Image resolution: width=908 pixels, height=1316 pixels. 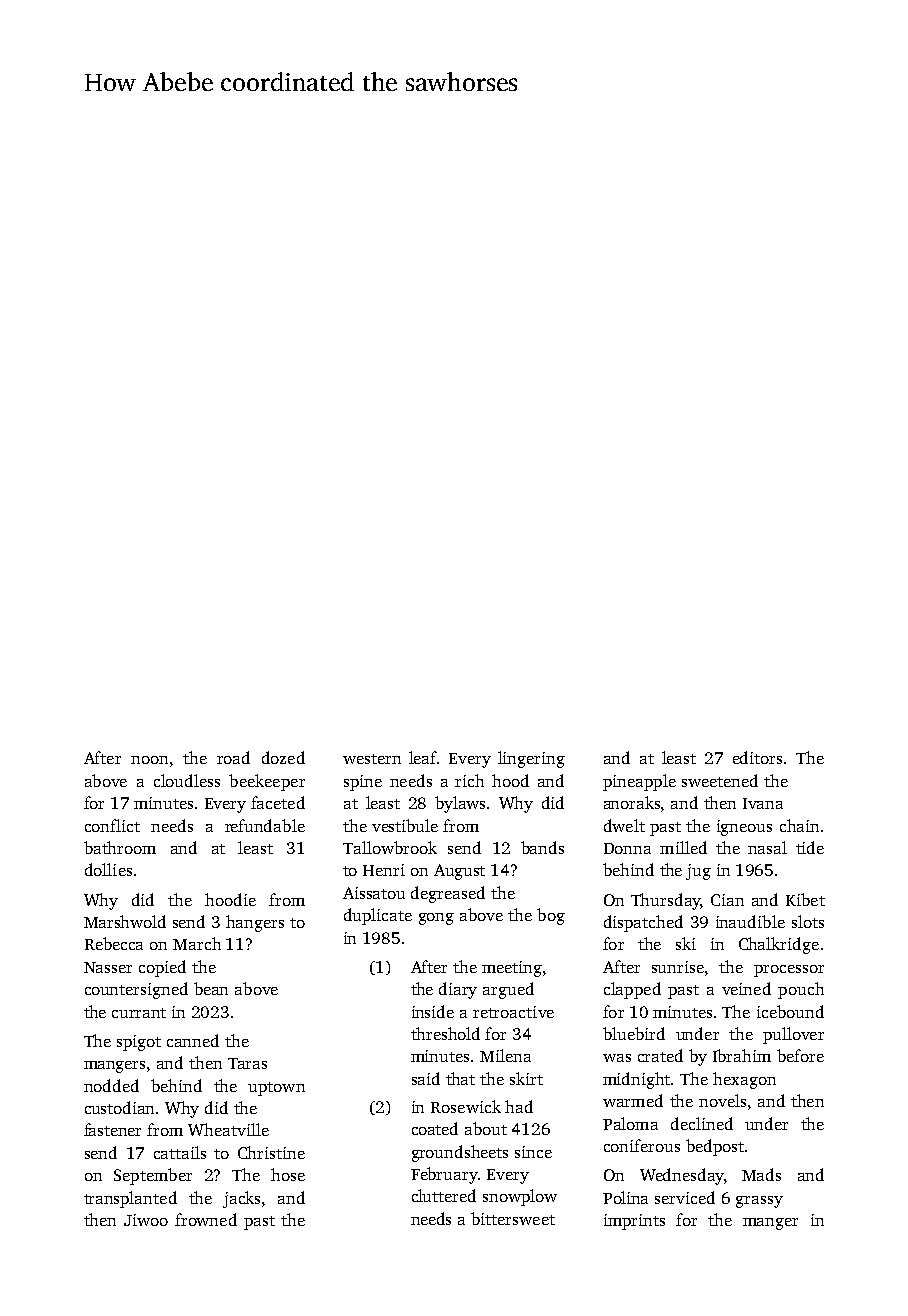 I want to click on cattails, so click(x=180, y=1152).
